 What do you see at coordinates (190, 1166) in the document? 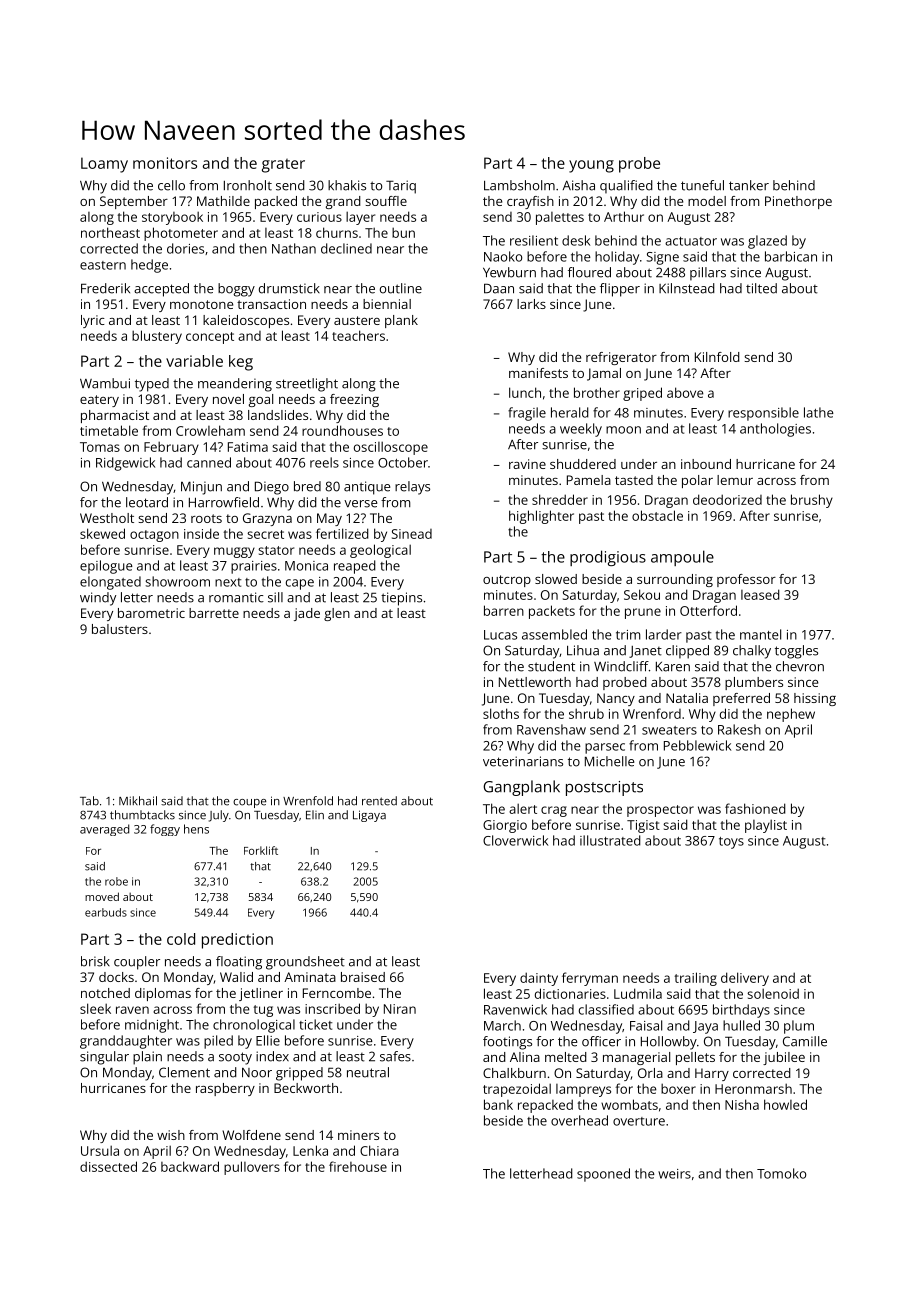
I see `backward` at bounding box center [190, 1166].
